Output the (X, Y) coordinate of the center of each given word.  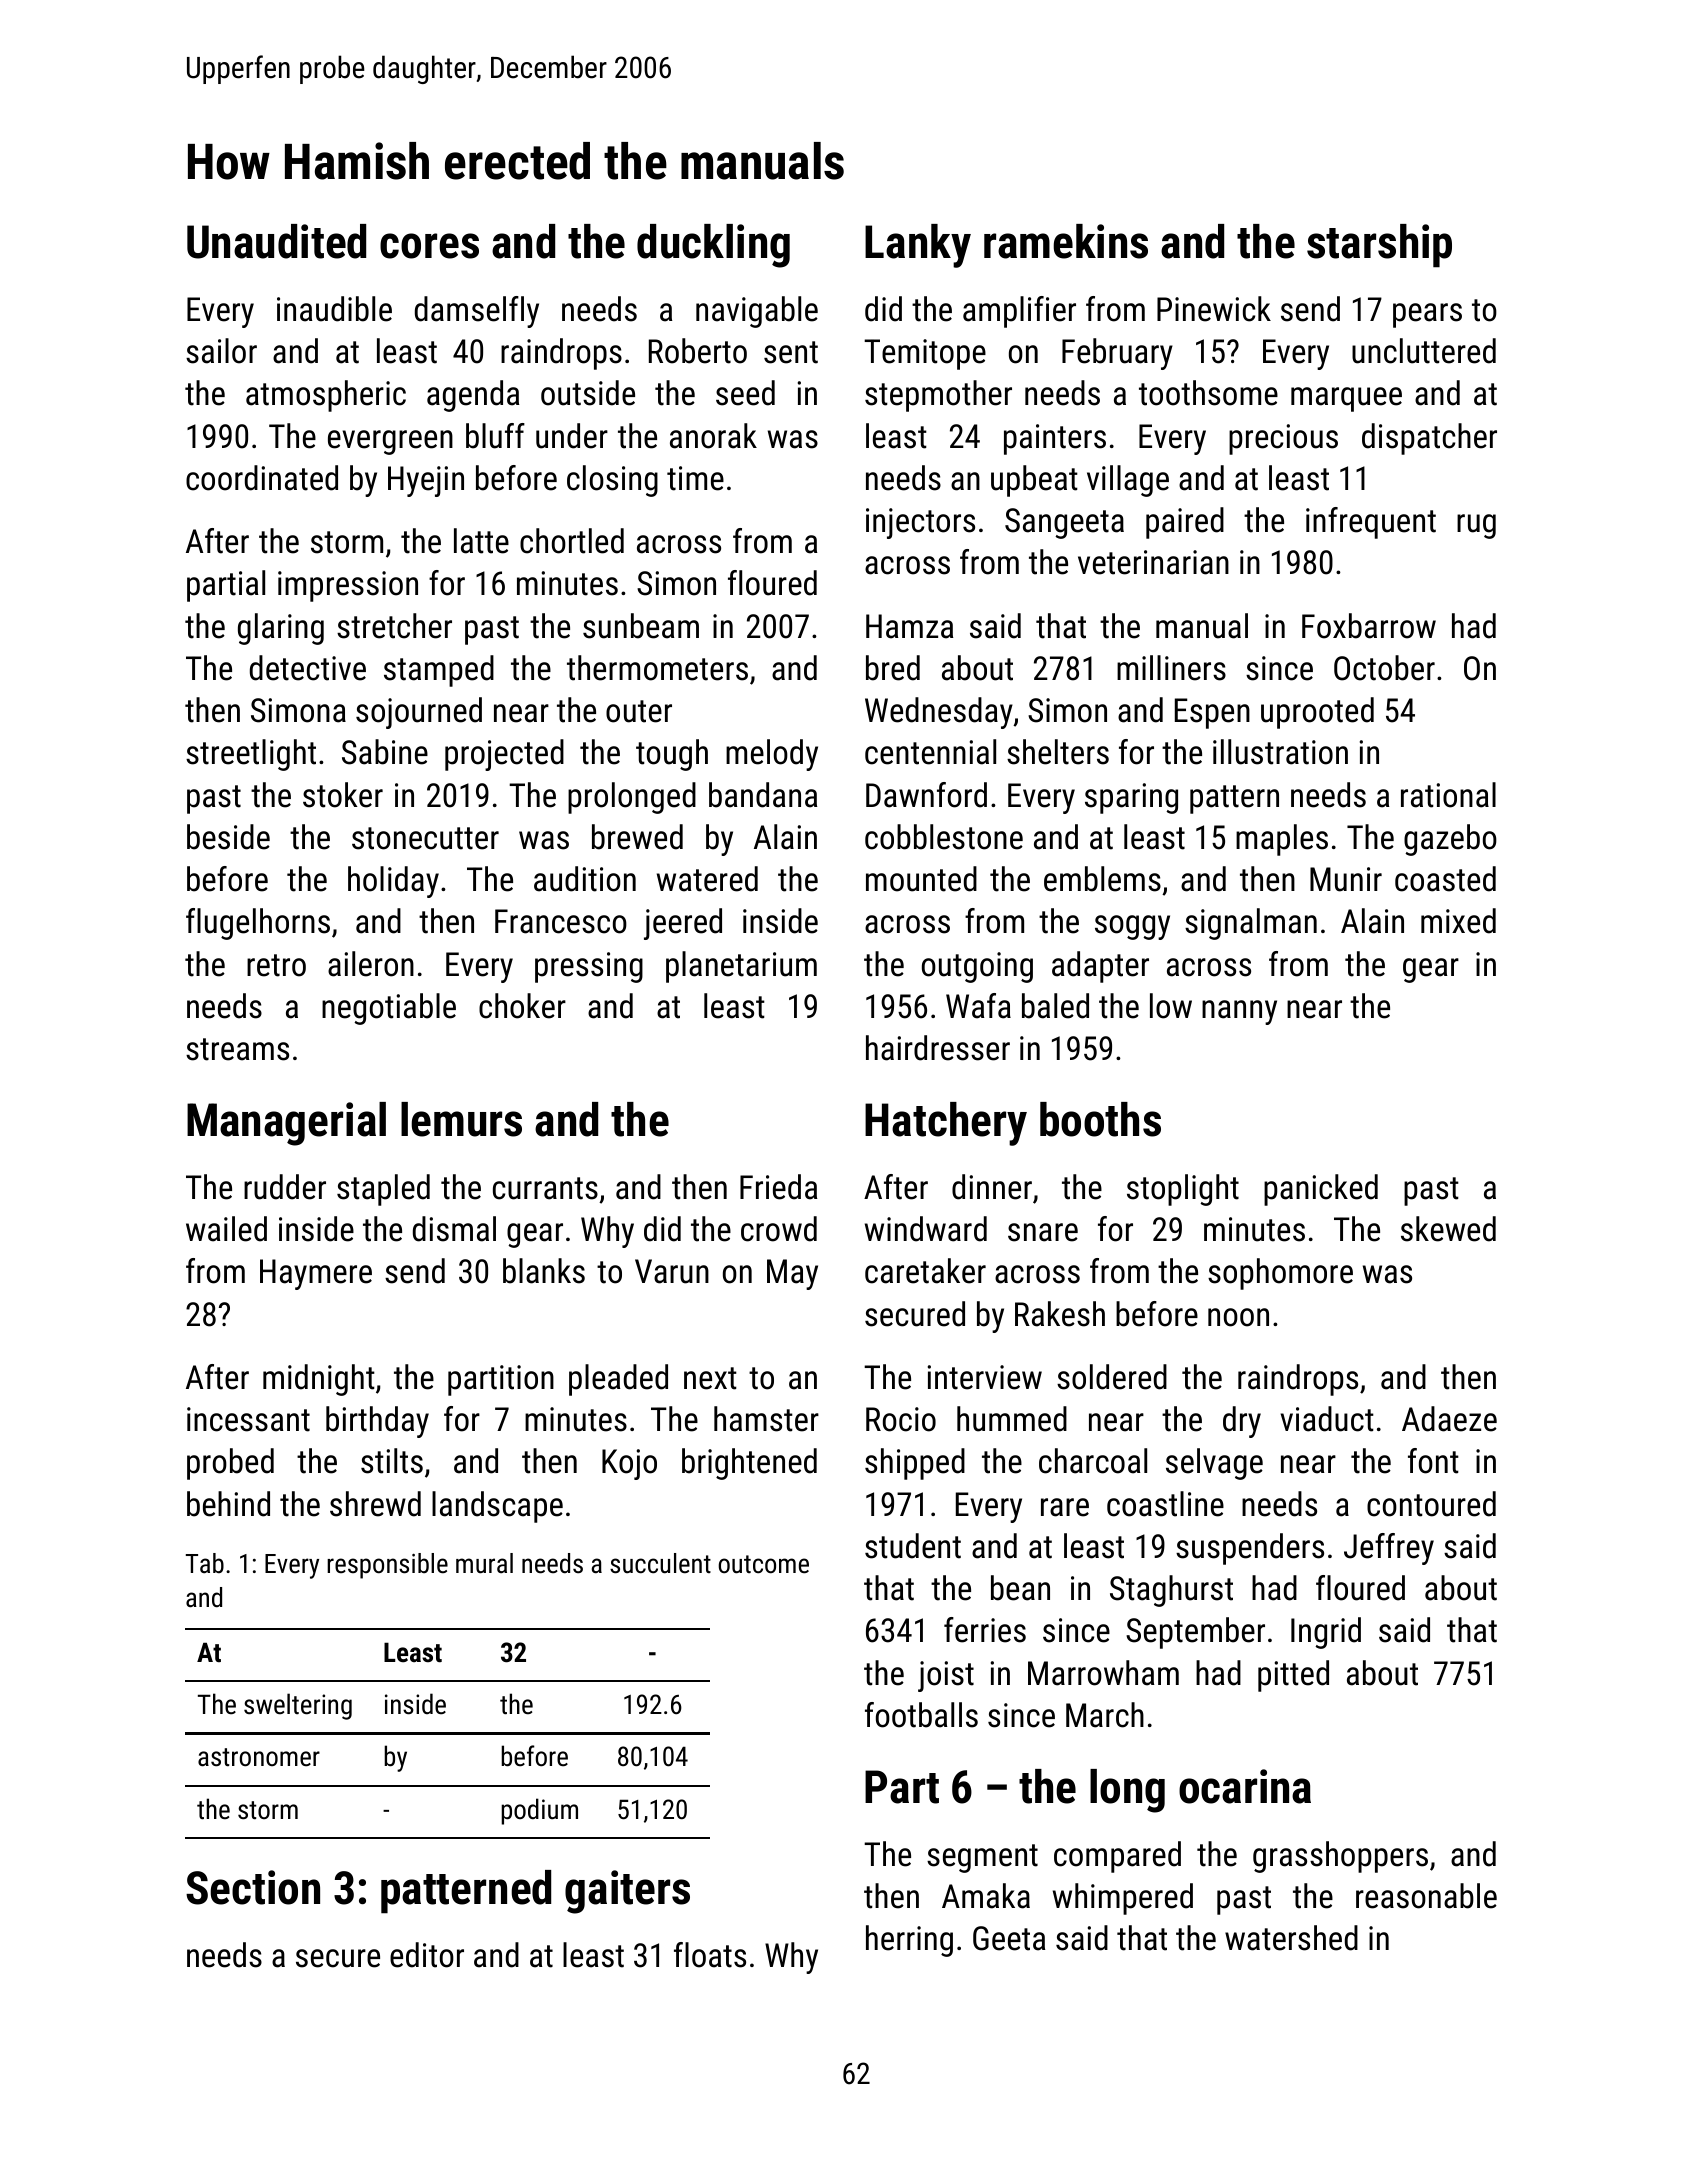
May (792, 1274)
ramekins (1066, 241)
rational (1448, 795)
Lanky (918, 246)
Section (253, 1887)
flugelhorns (258, 924)
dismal (454, 1229)
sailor (221, 351)
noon (1238, 1317)
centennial (930, 752)
